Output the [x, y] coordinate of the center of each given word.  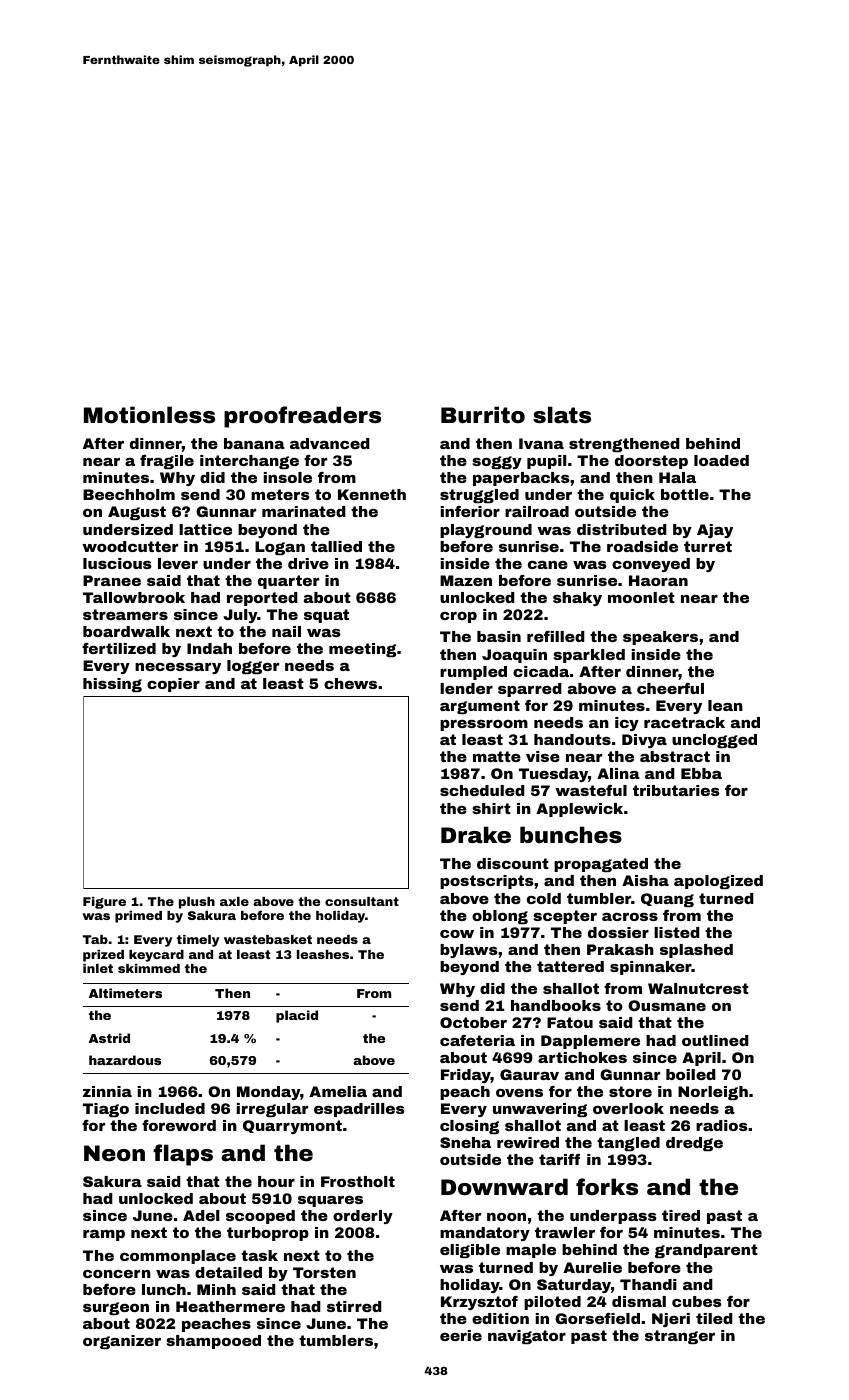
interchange [249, 462]
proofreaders [302, 417]
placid [297, 1016]
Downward [504, 1186]
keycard [156, 956]
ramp [104, 1235]
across [630, 917]
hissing [112, 685]
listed [677, 932]
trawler [565, 1232]
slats [562, 415]
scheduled [482, 790]
